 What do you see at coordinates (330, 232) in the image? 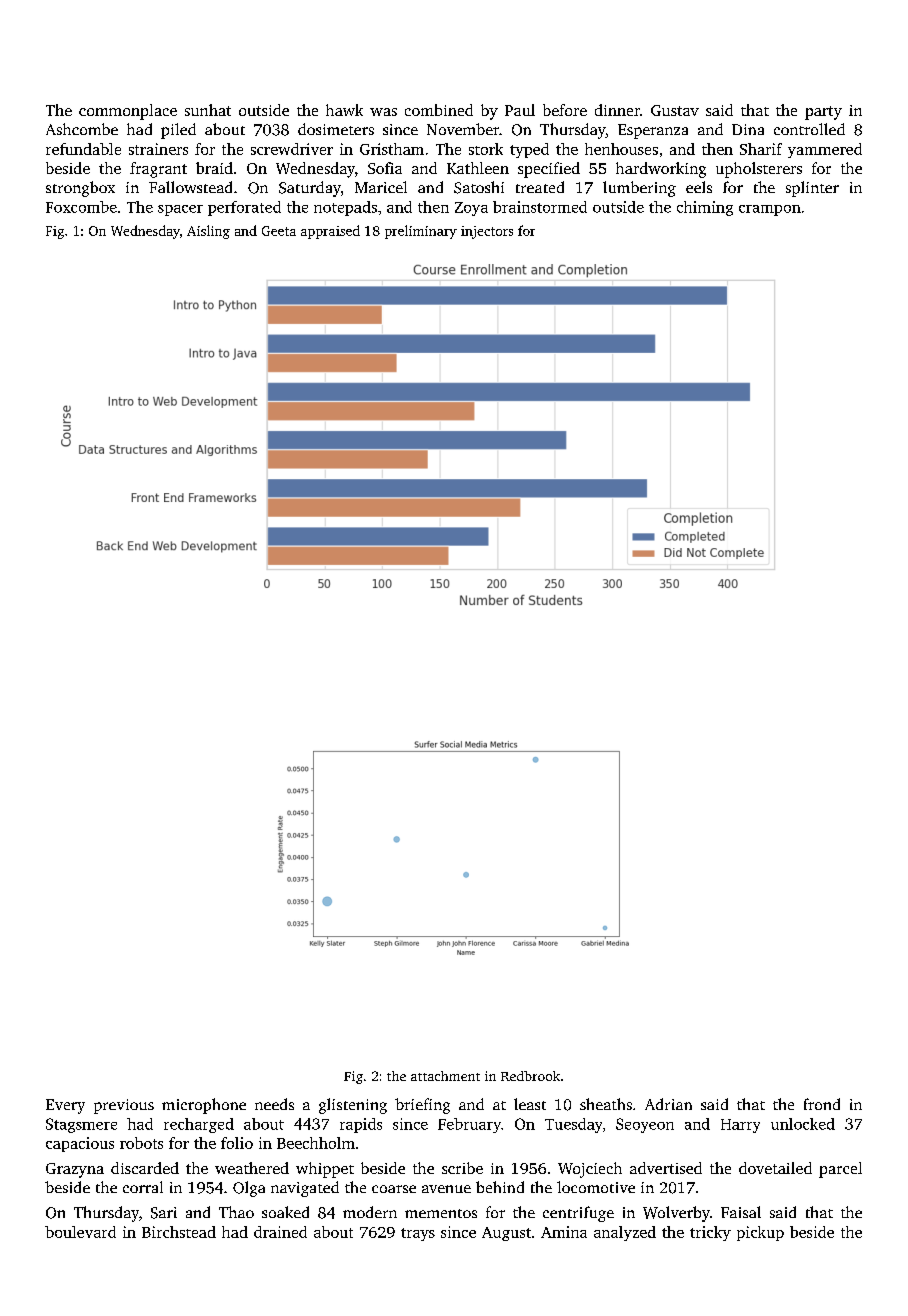
I see `appraised` at bounding box center [330, 232].
